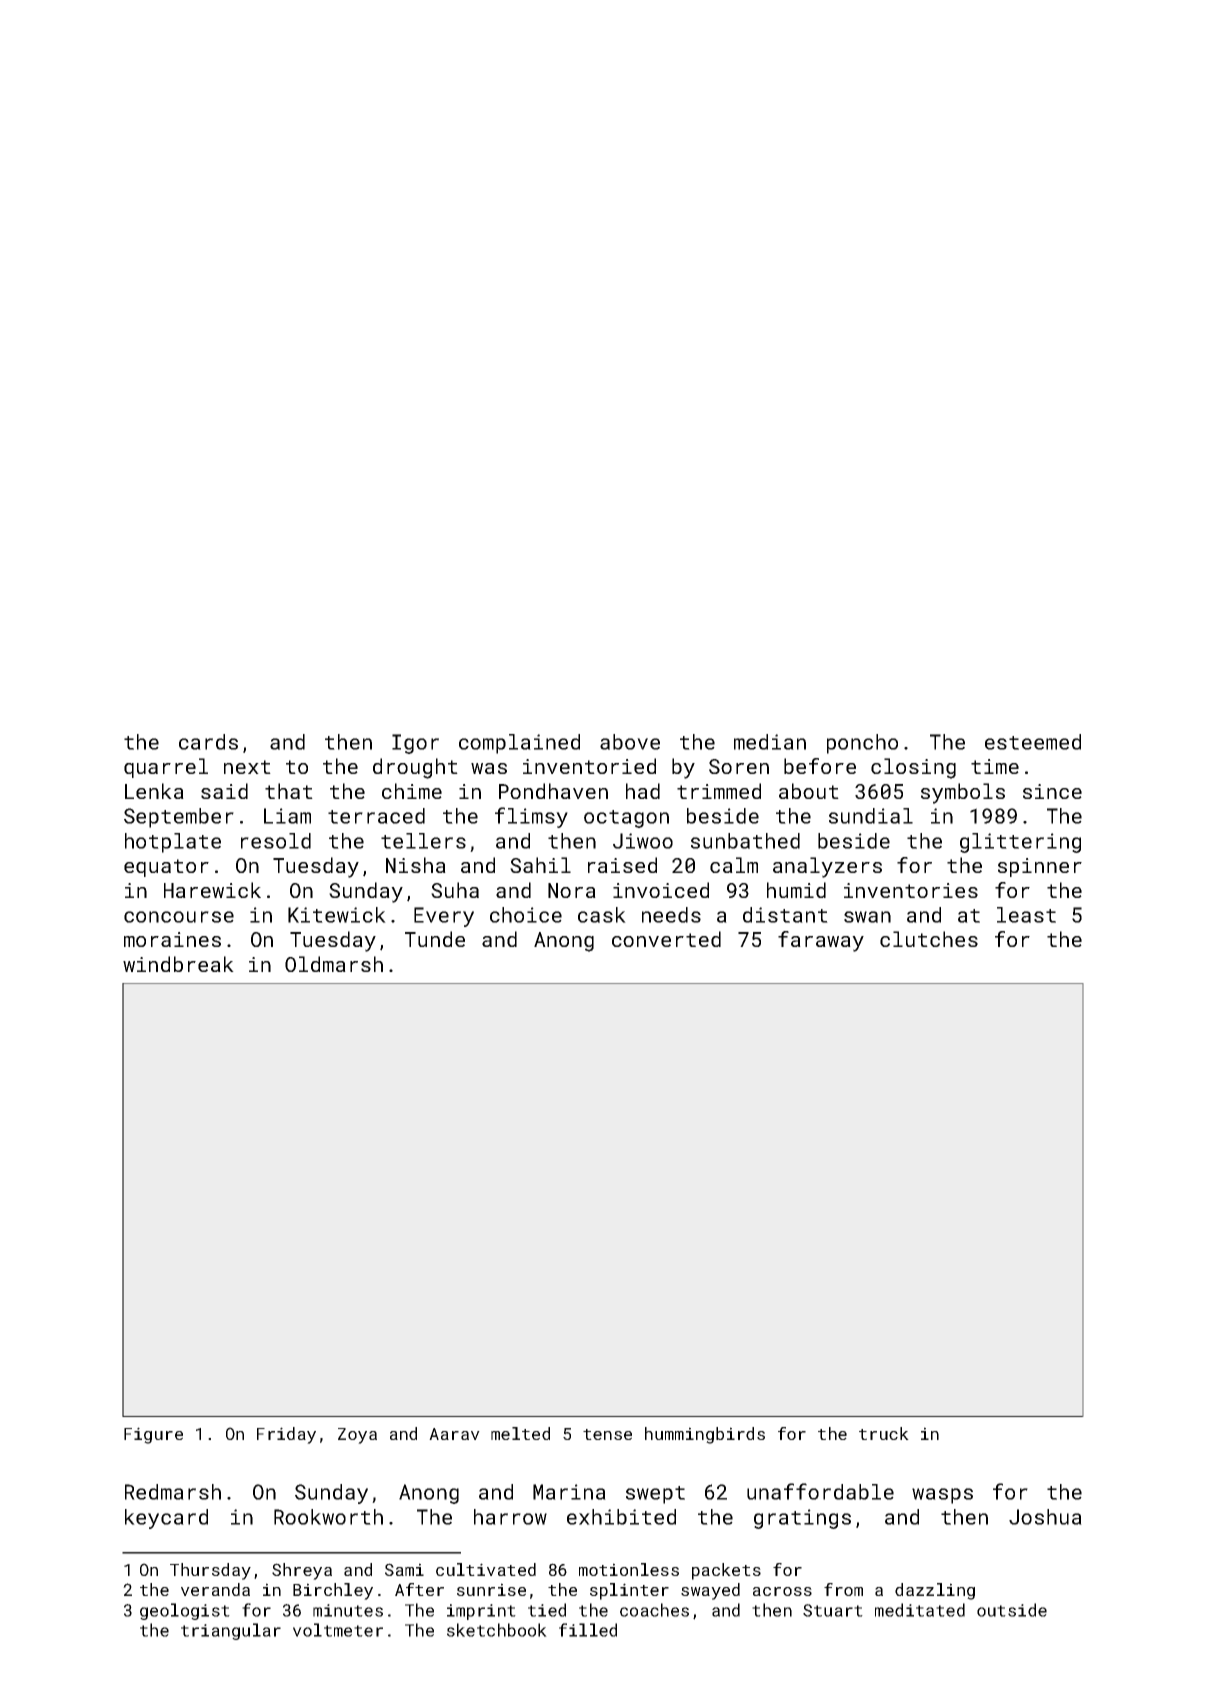 The width and height of the screenshot is (1206, 1706). I want to click on truck, so click(884, 1433).
